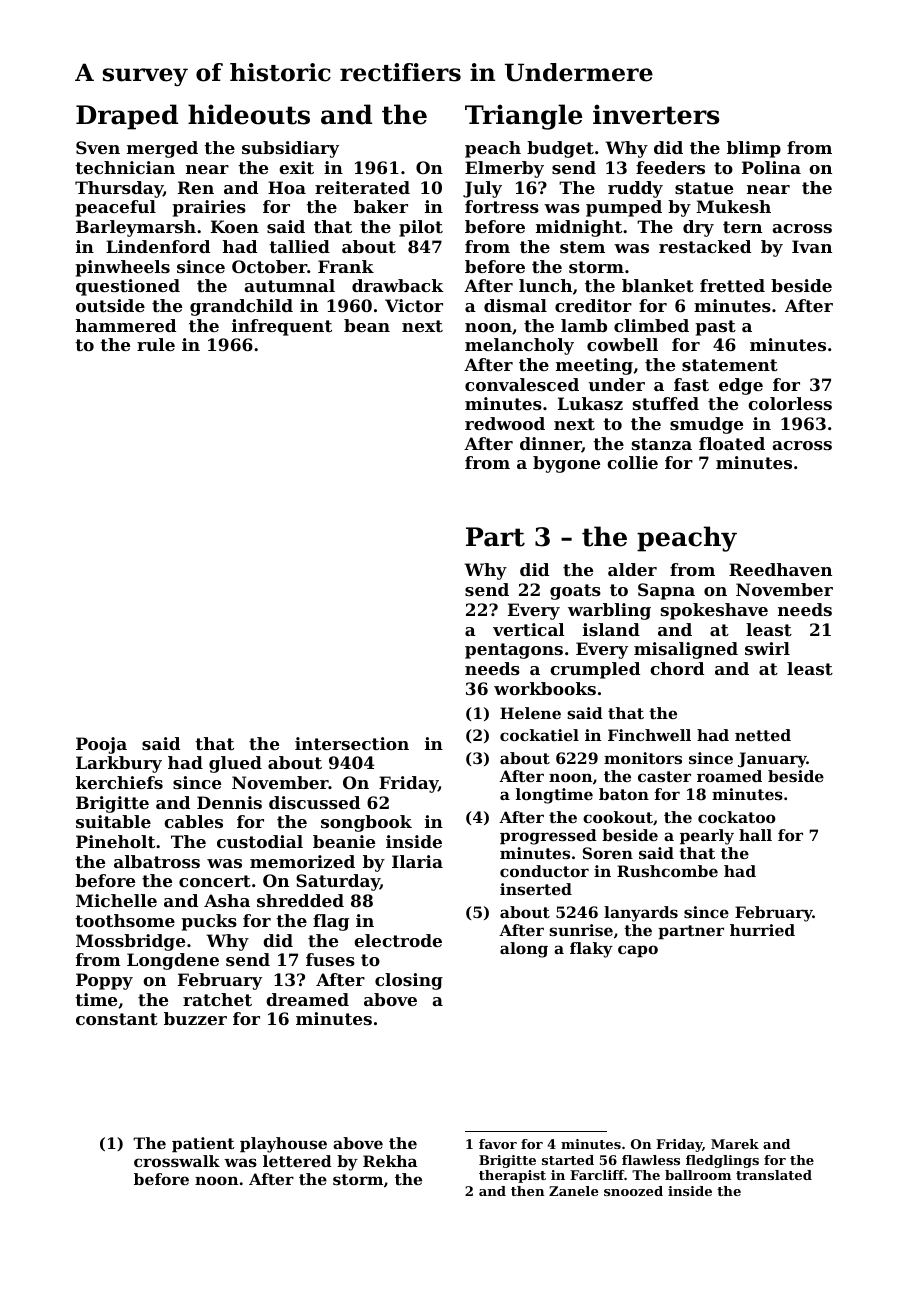 Image resolution: width=908 pixels, height=1316 pixels. I want to click on constant, so click(117, 1019).
